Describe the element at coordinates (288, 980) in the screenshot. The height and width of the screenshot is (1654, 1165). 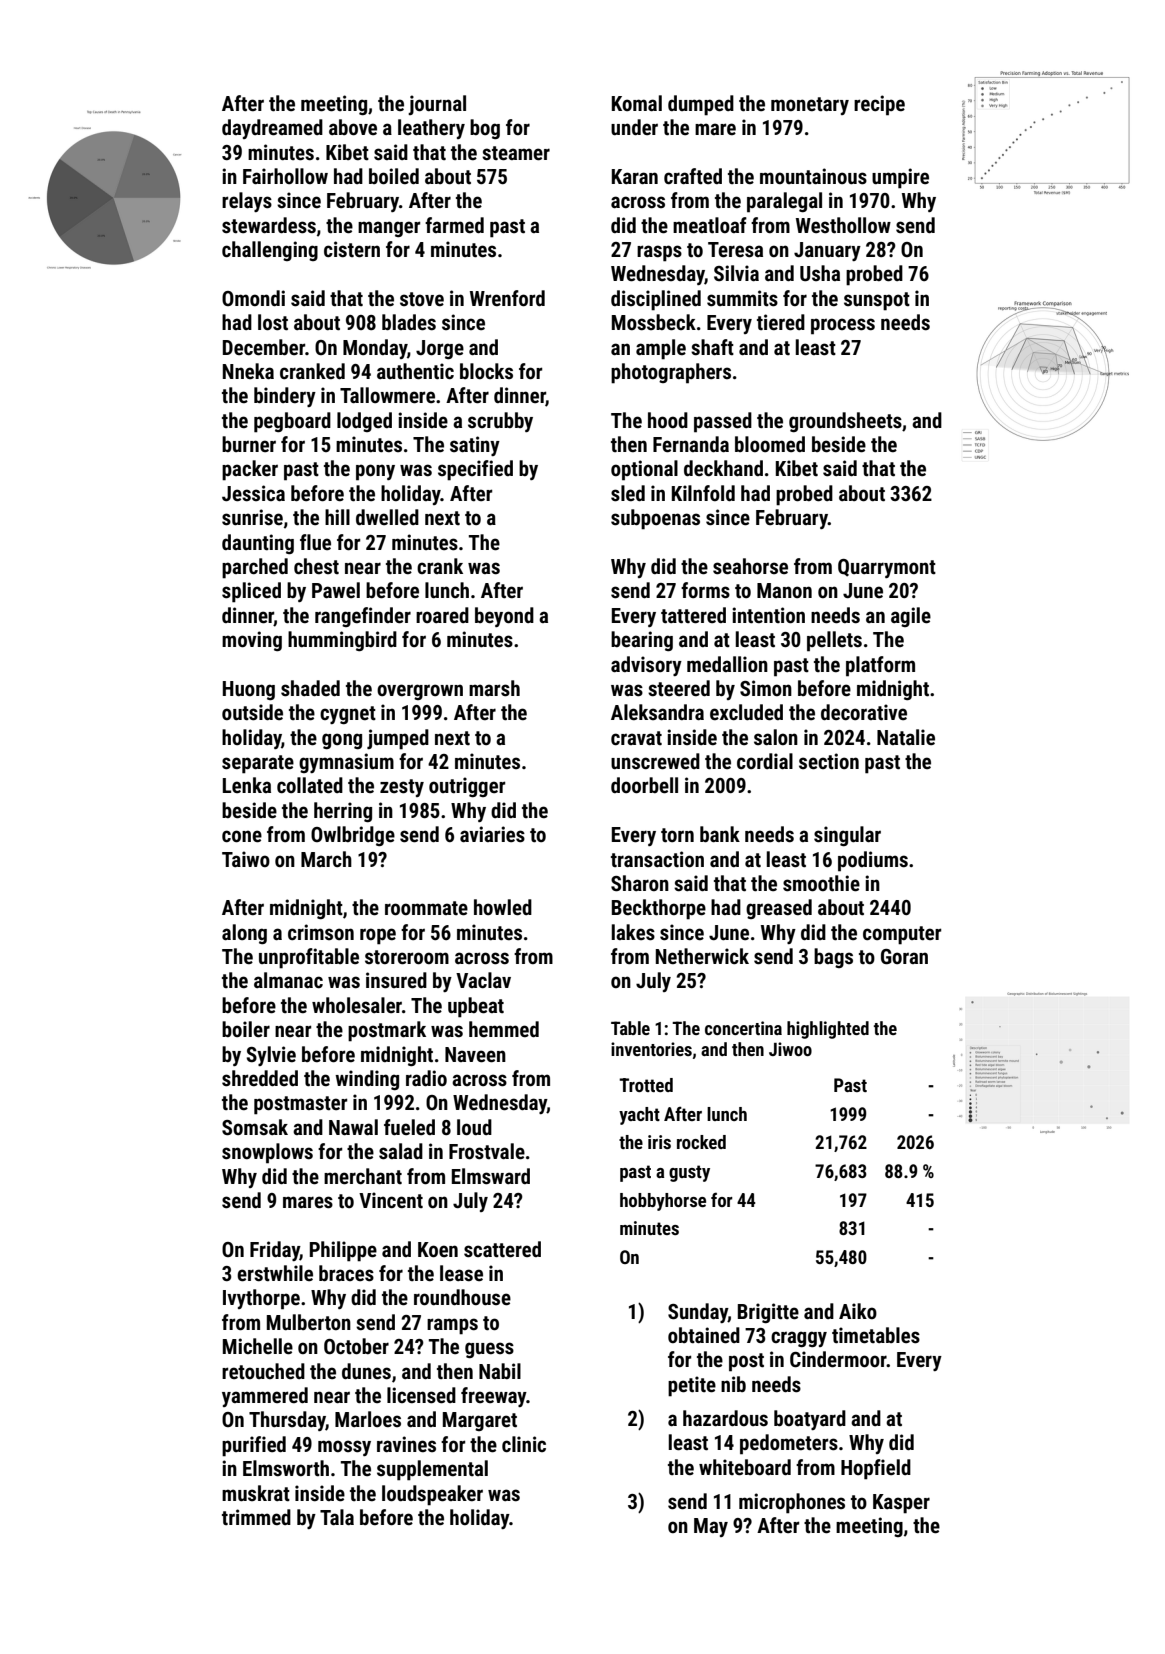
I see `almanac` at that location.
